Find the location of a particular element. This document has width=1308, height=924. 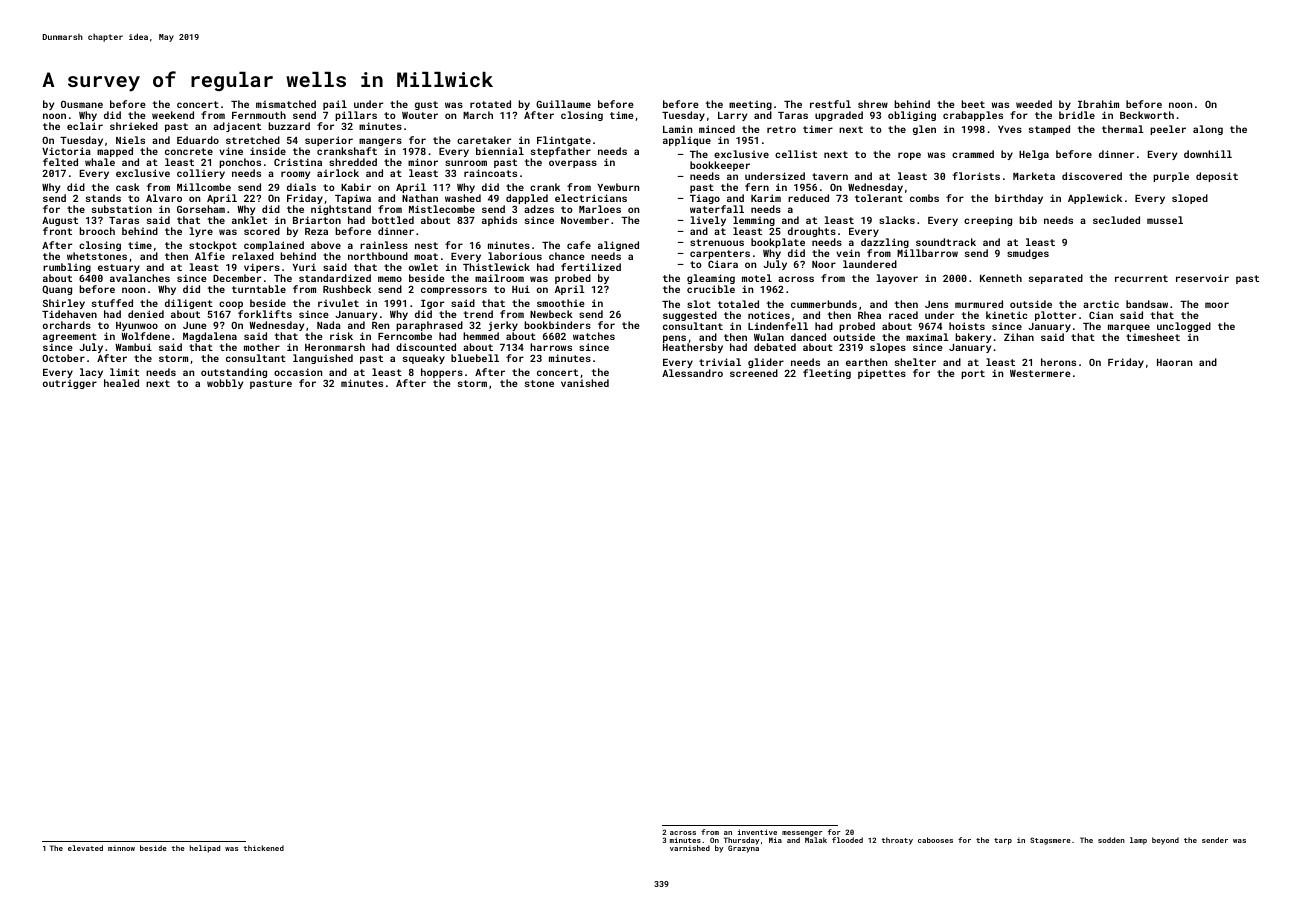

Tidehaven is located at coordinates (69, 314).
